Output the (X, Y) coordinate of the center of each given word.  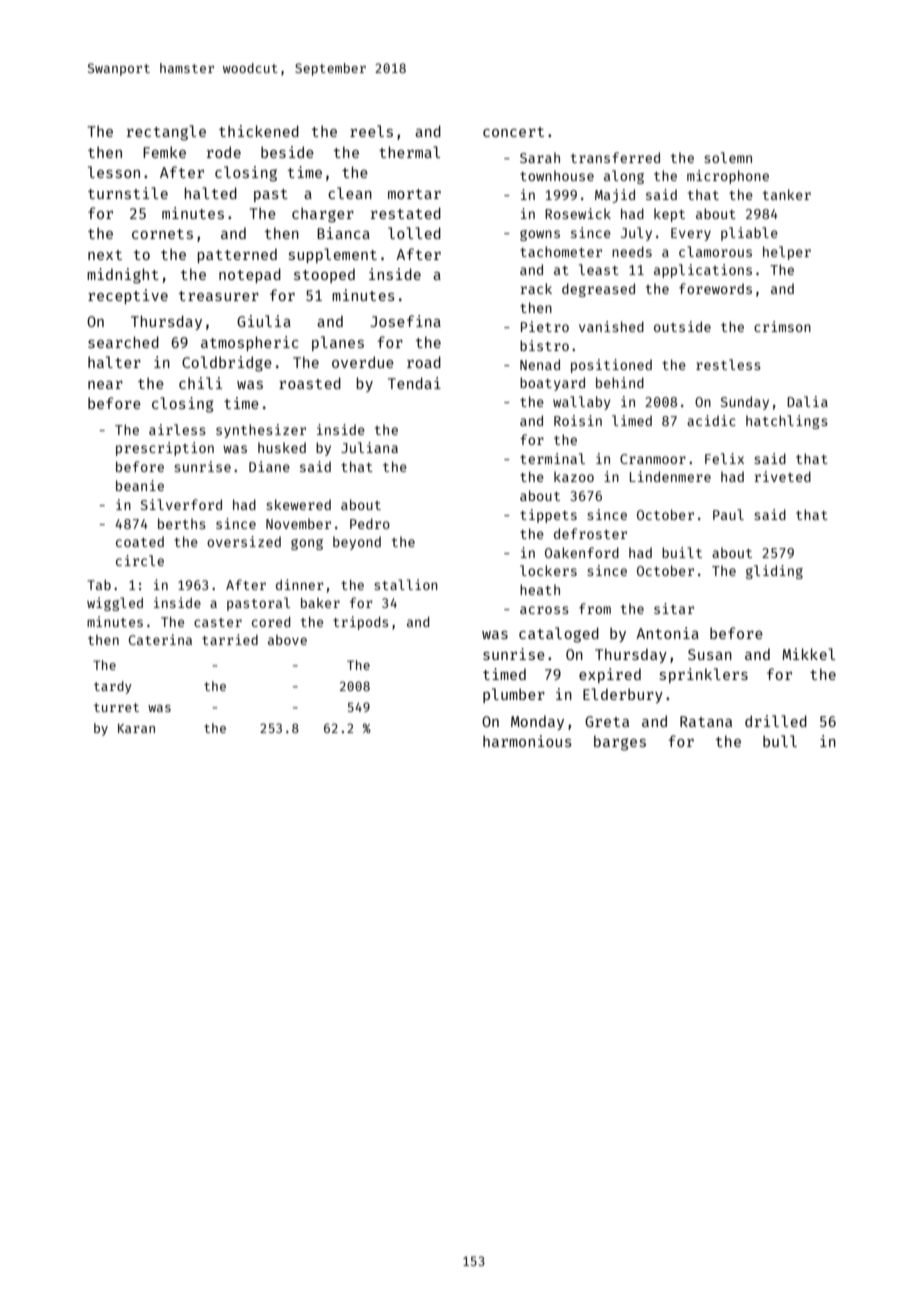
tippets (548, 516)
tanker (787, 194)
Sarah (540, 157)
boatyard (552, 384)
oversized (244, 541)
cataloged (559, 635)
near (105, 385)
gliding (774, 572)
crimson (782, 326)
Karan (136, 728)
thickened (259, 131)
